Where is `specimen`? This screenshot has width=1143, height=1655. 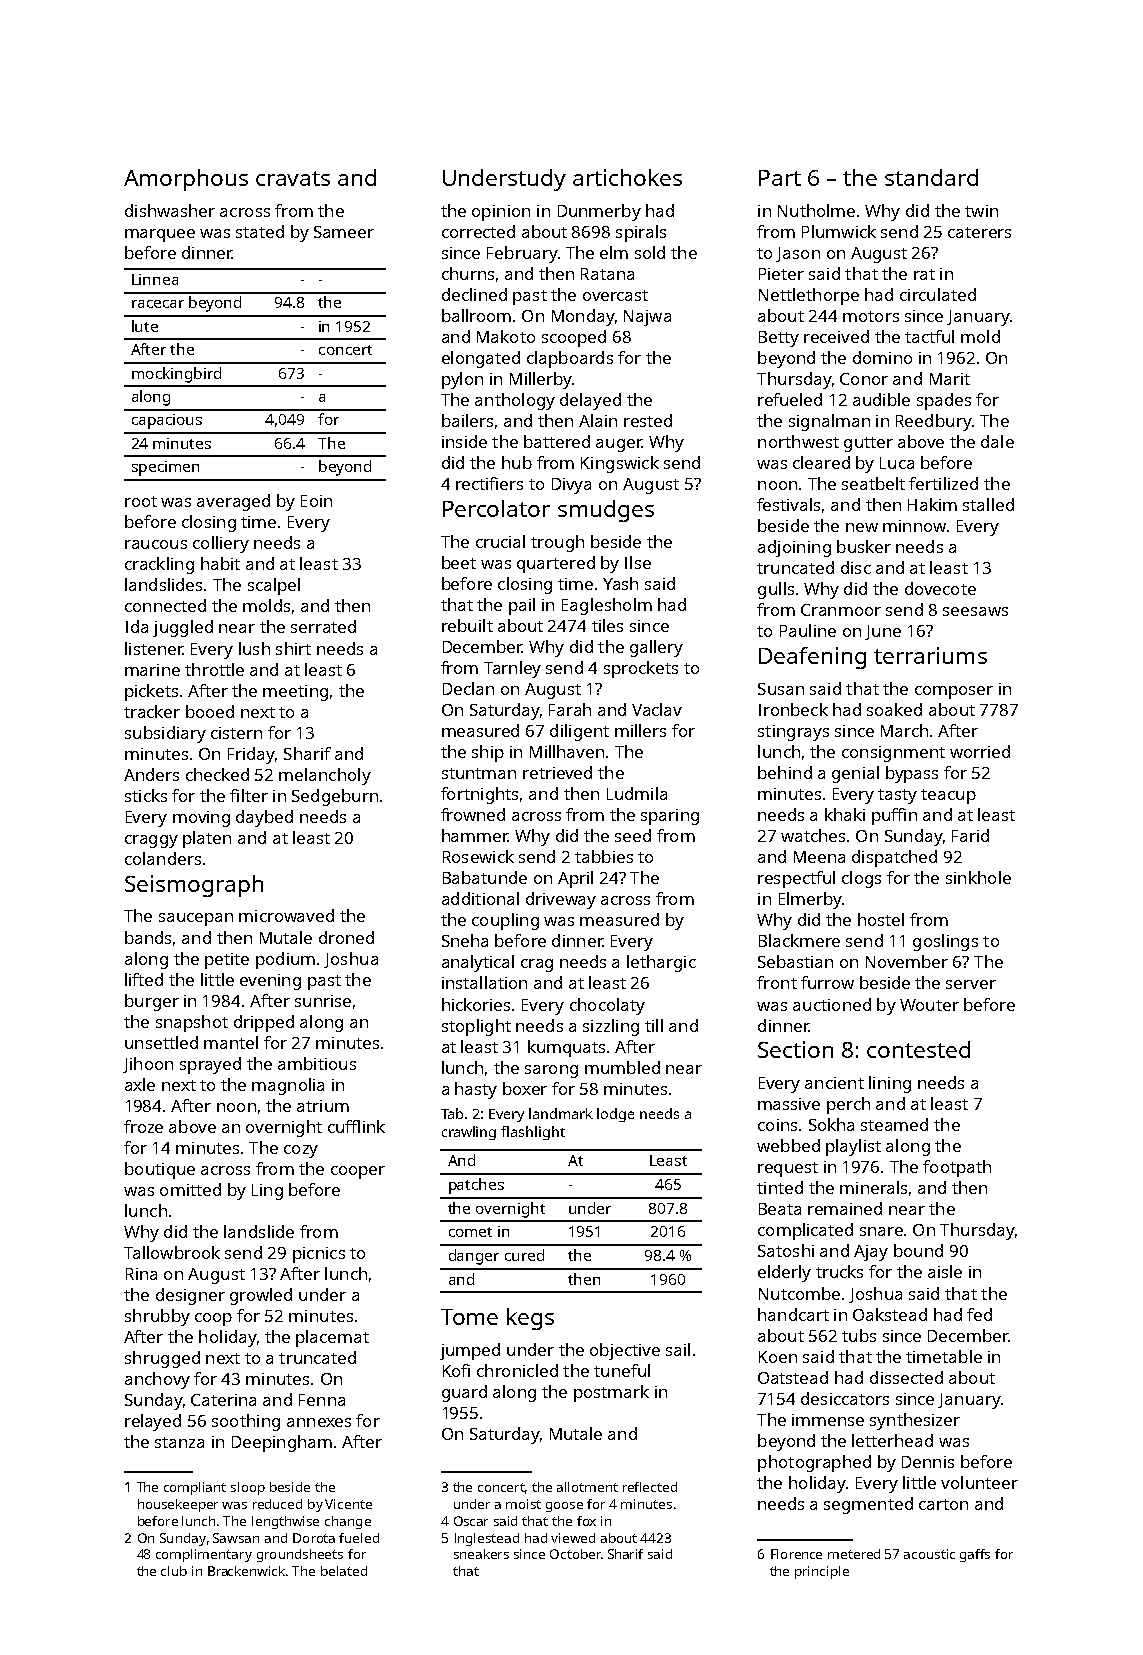
specimen is located at coordinates (165, 468).
